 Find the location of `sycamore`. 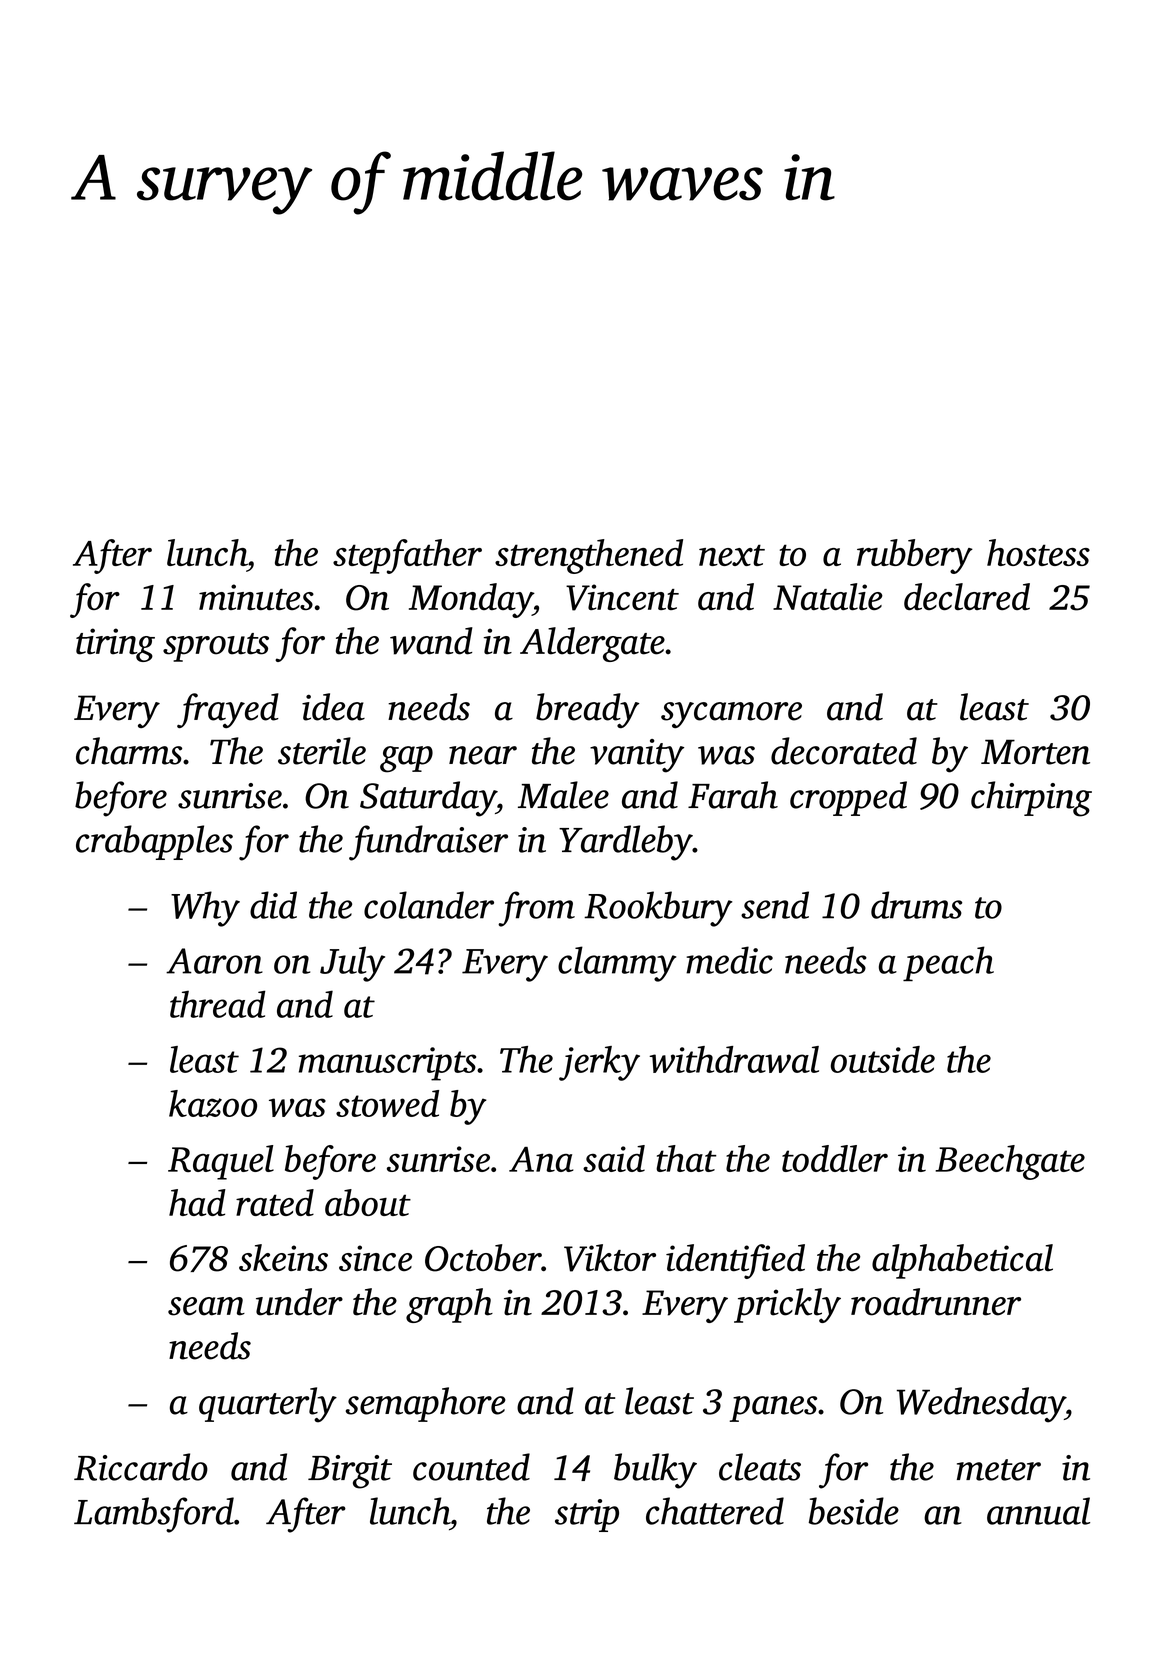

sycamore is located at coordinates (731, 715).
